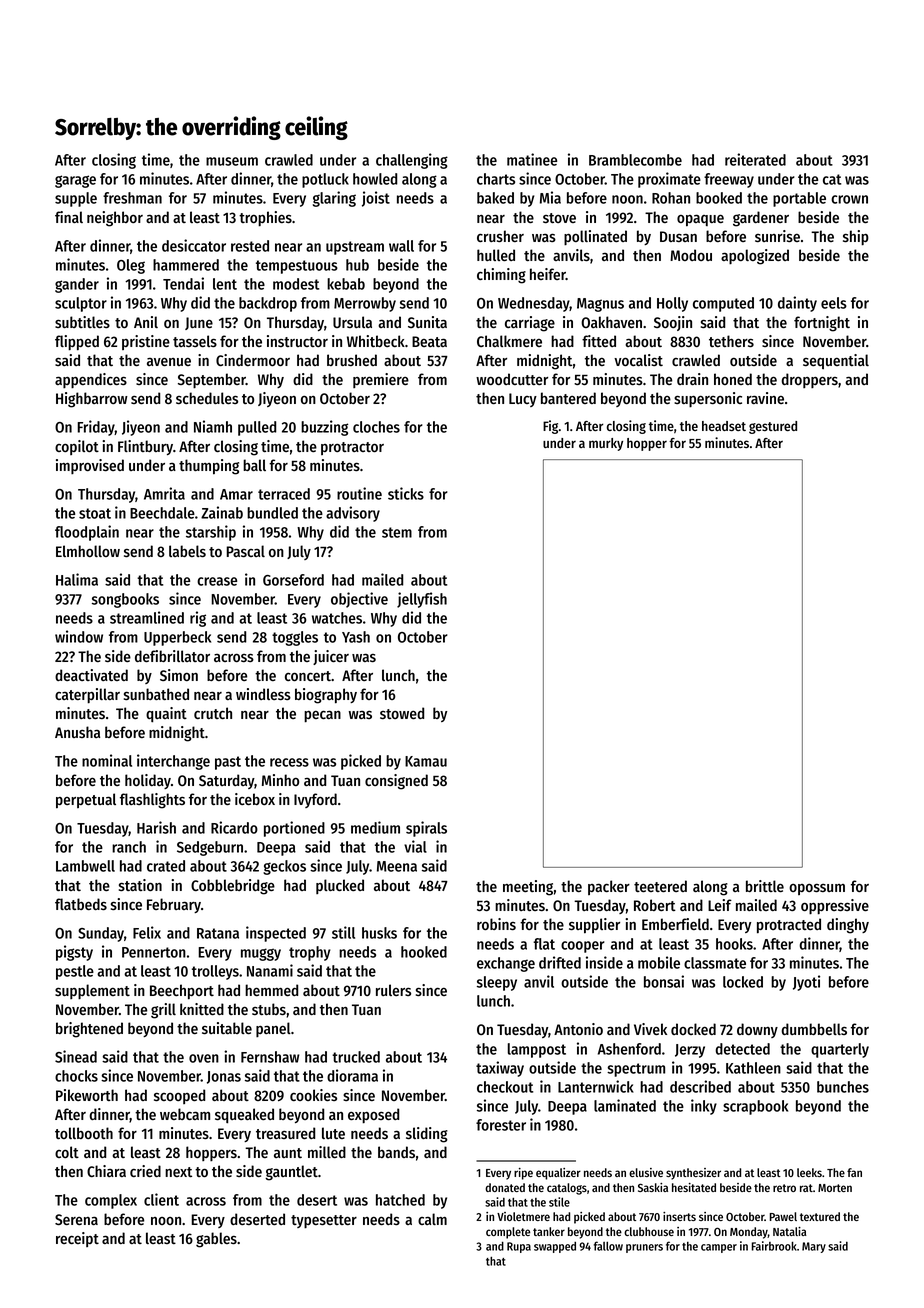 The height and width of the screenshot is (1308, 924). What do you see at coordinates (81, 304) in the screenshot?
I see `sculptor` at bounding box center [81, 304].
